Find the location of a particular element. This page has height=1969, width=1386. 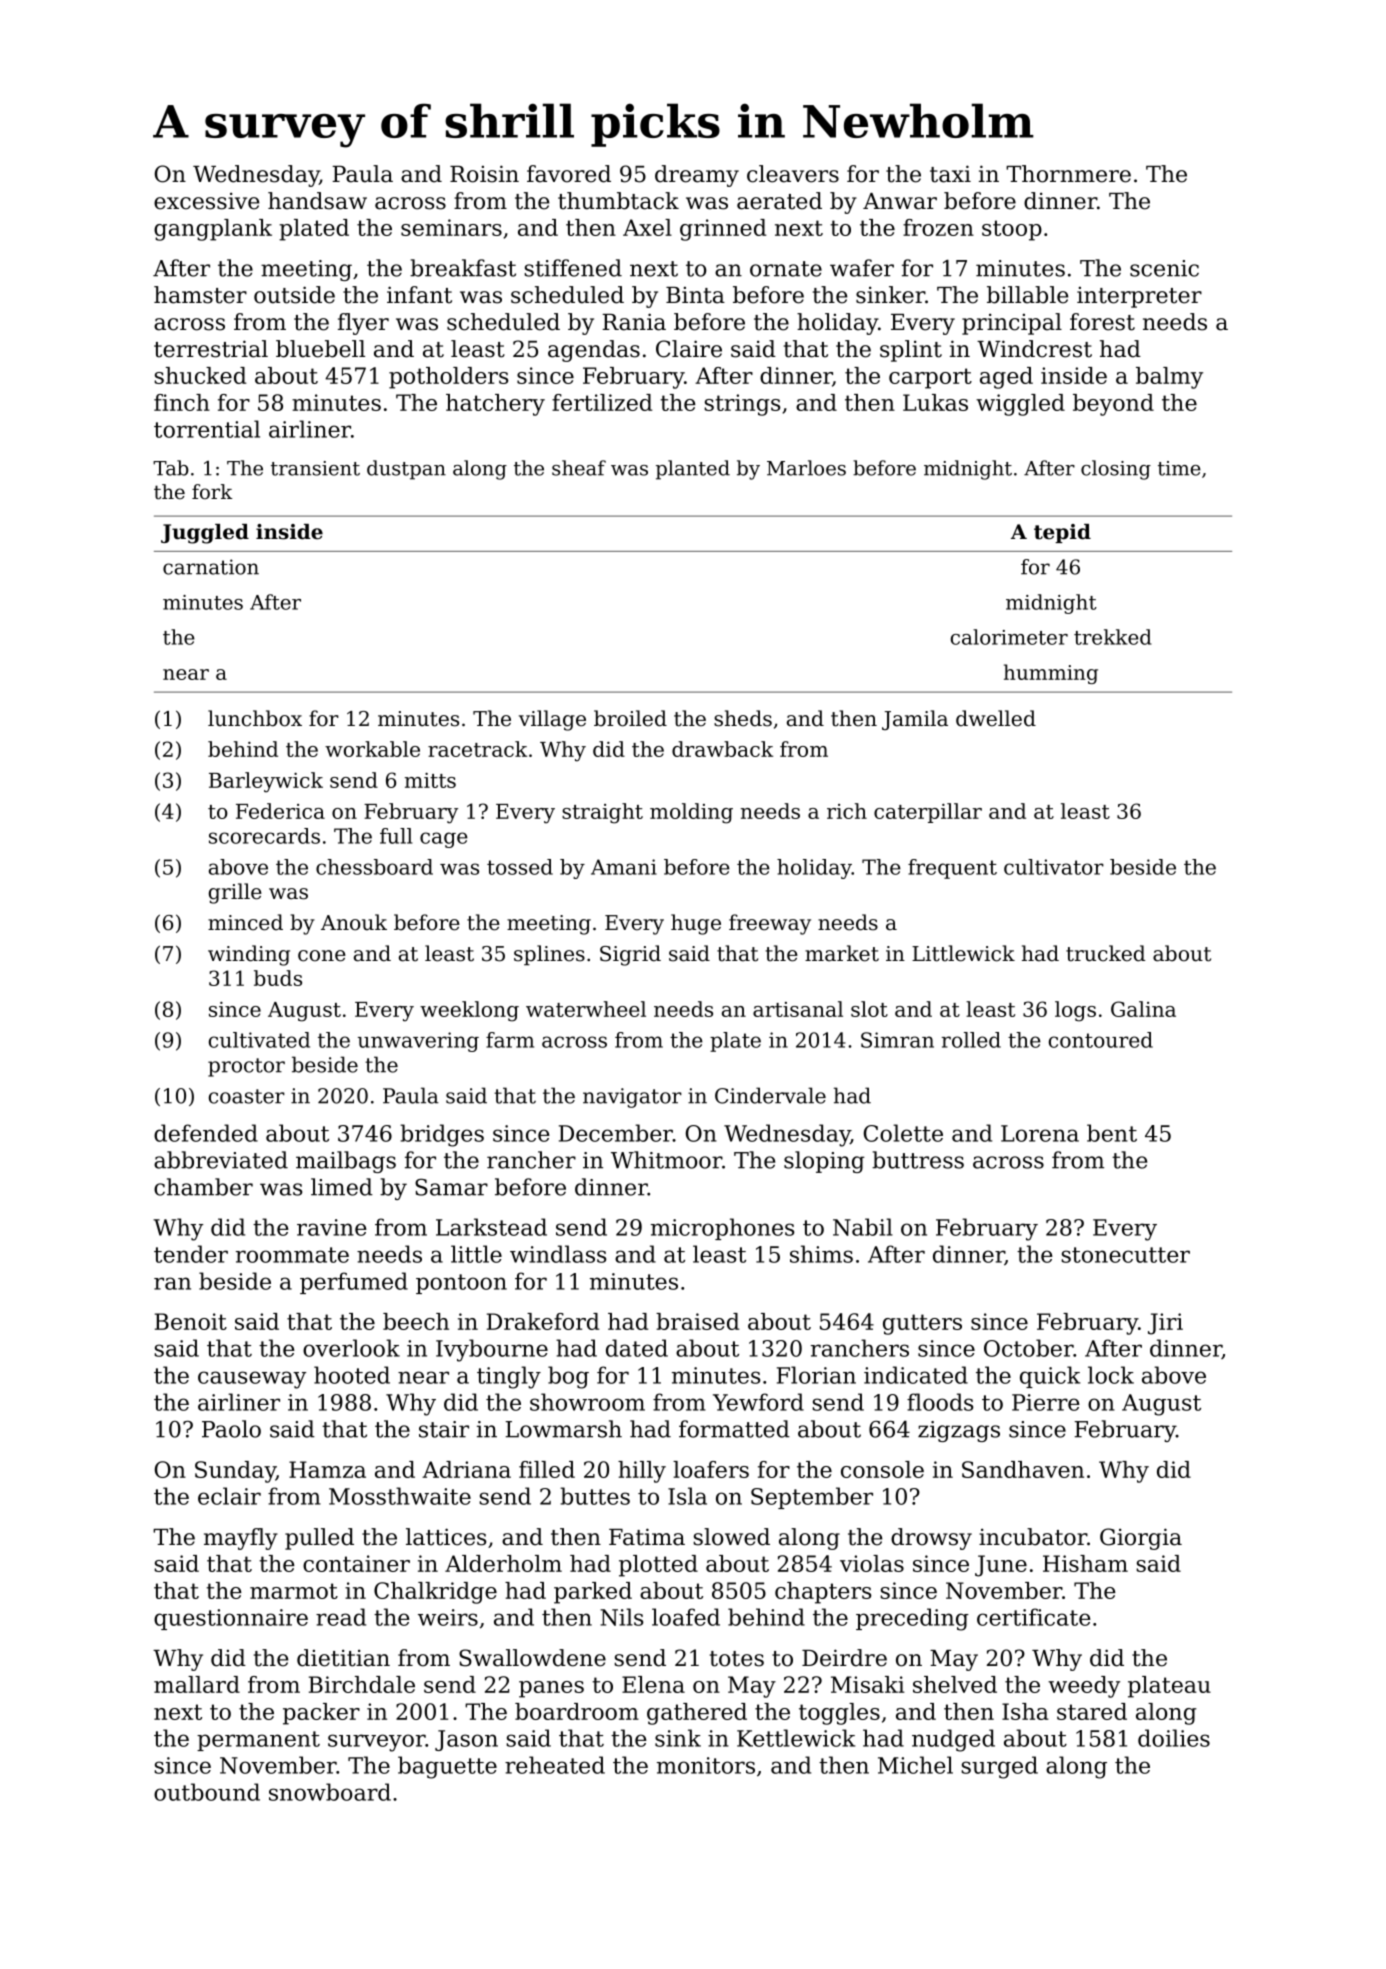

Pierre is located at coordinates (1046, 1402).
